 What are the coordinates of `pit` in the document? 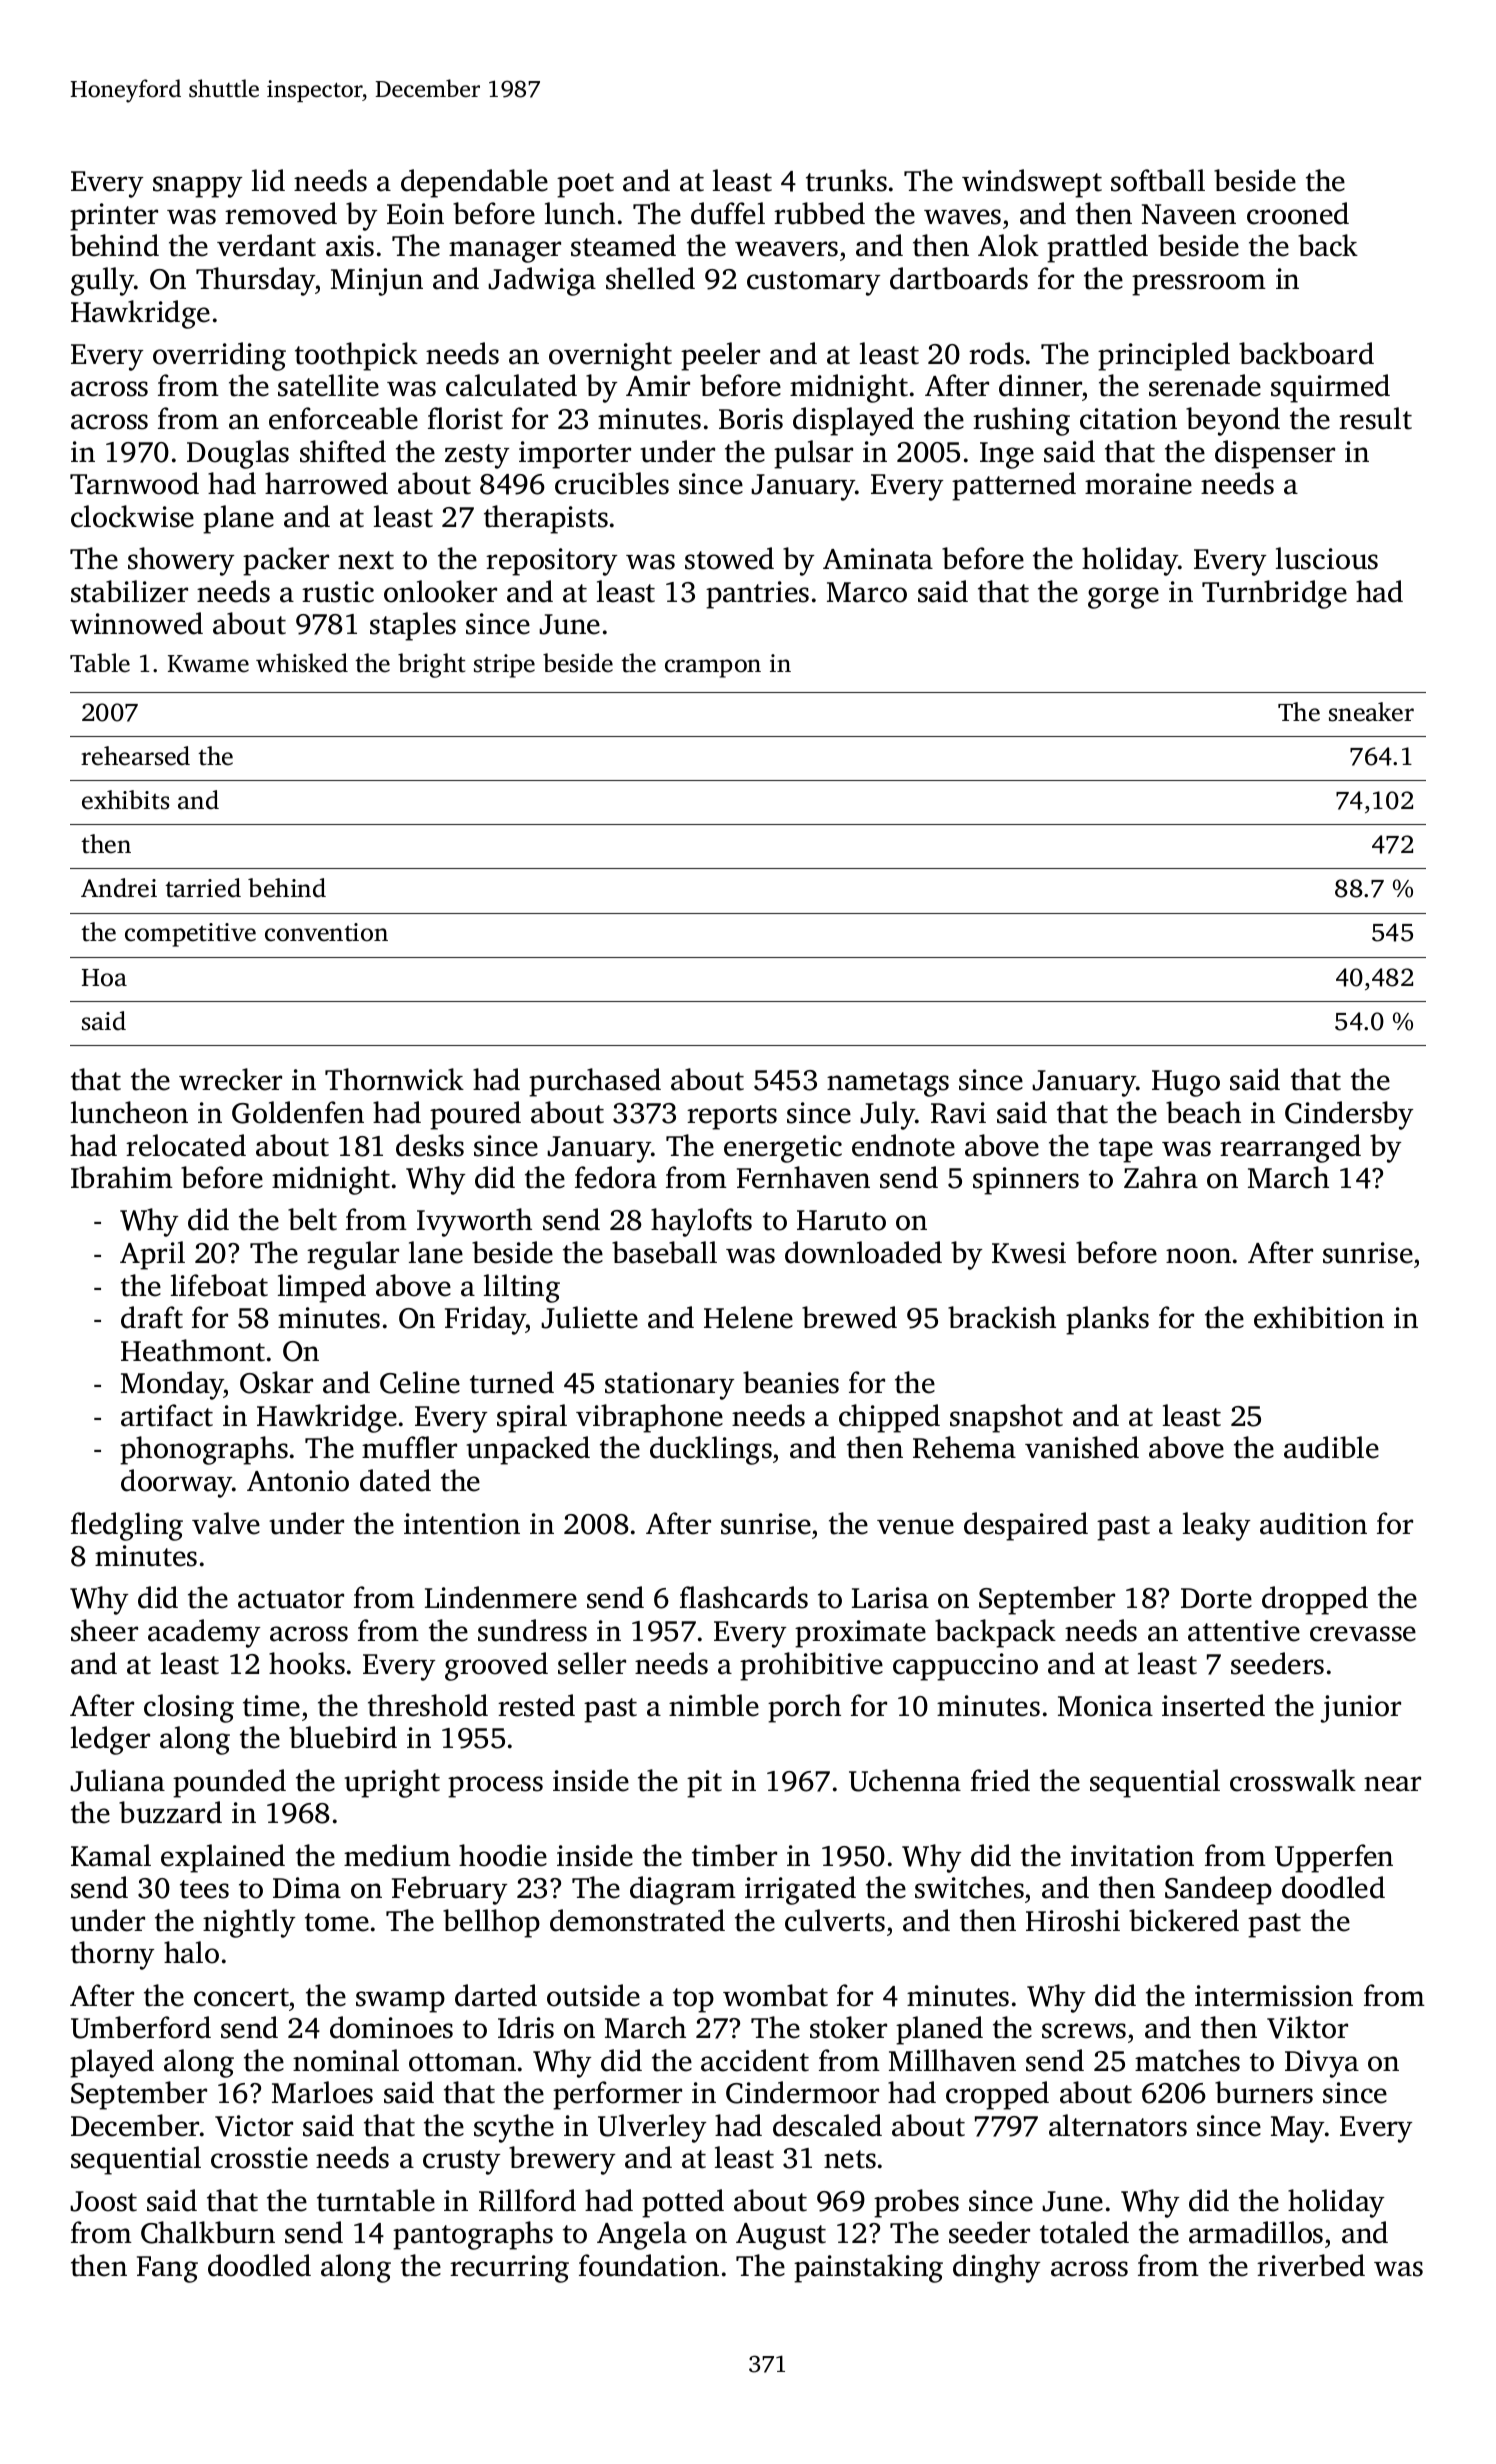 It's located at (704, 1784).
